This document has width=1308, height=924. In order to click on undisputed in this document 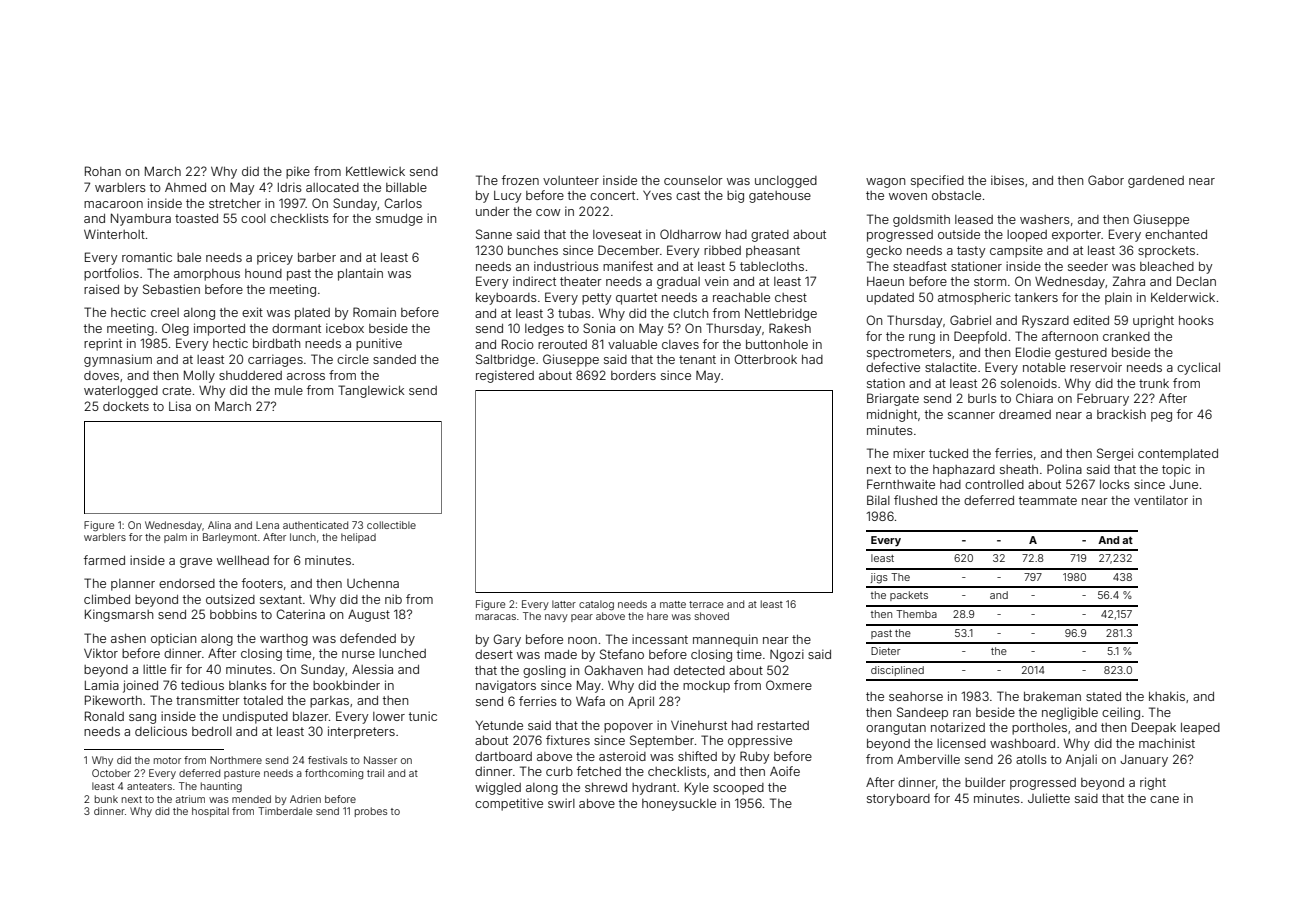, I will do `click(255, 717)`.
